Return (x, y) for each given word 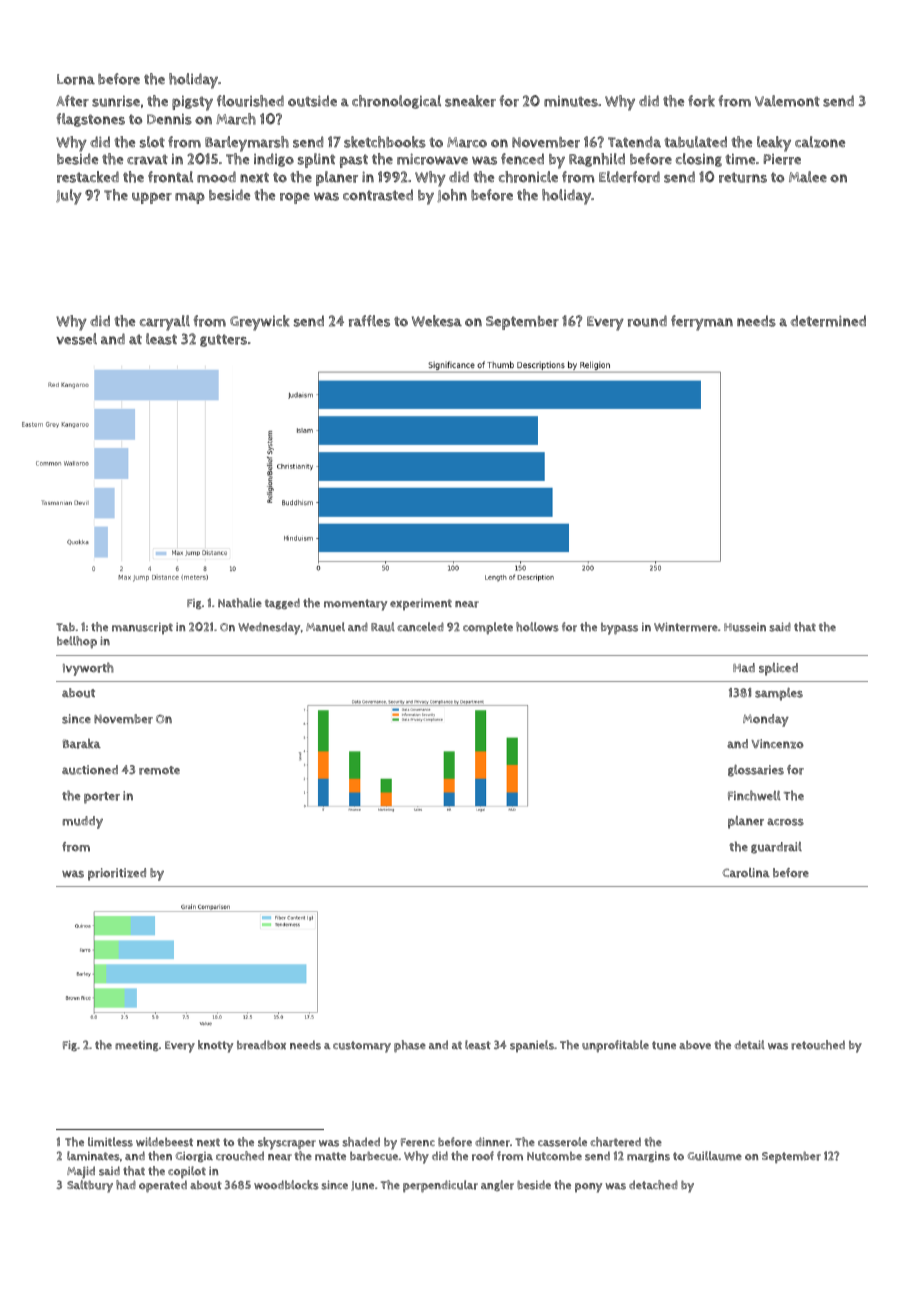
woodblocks (286, 1185)
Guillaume (714, 1156)
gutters (223, 340)
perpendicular (440, 1186)
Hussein (745, 627)
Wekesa (437, 321)
